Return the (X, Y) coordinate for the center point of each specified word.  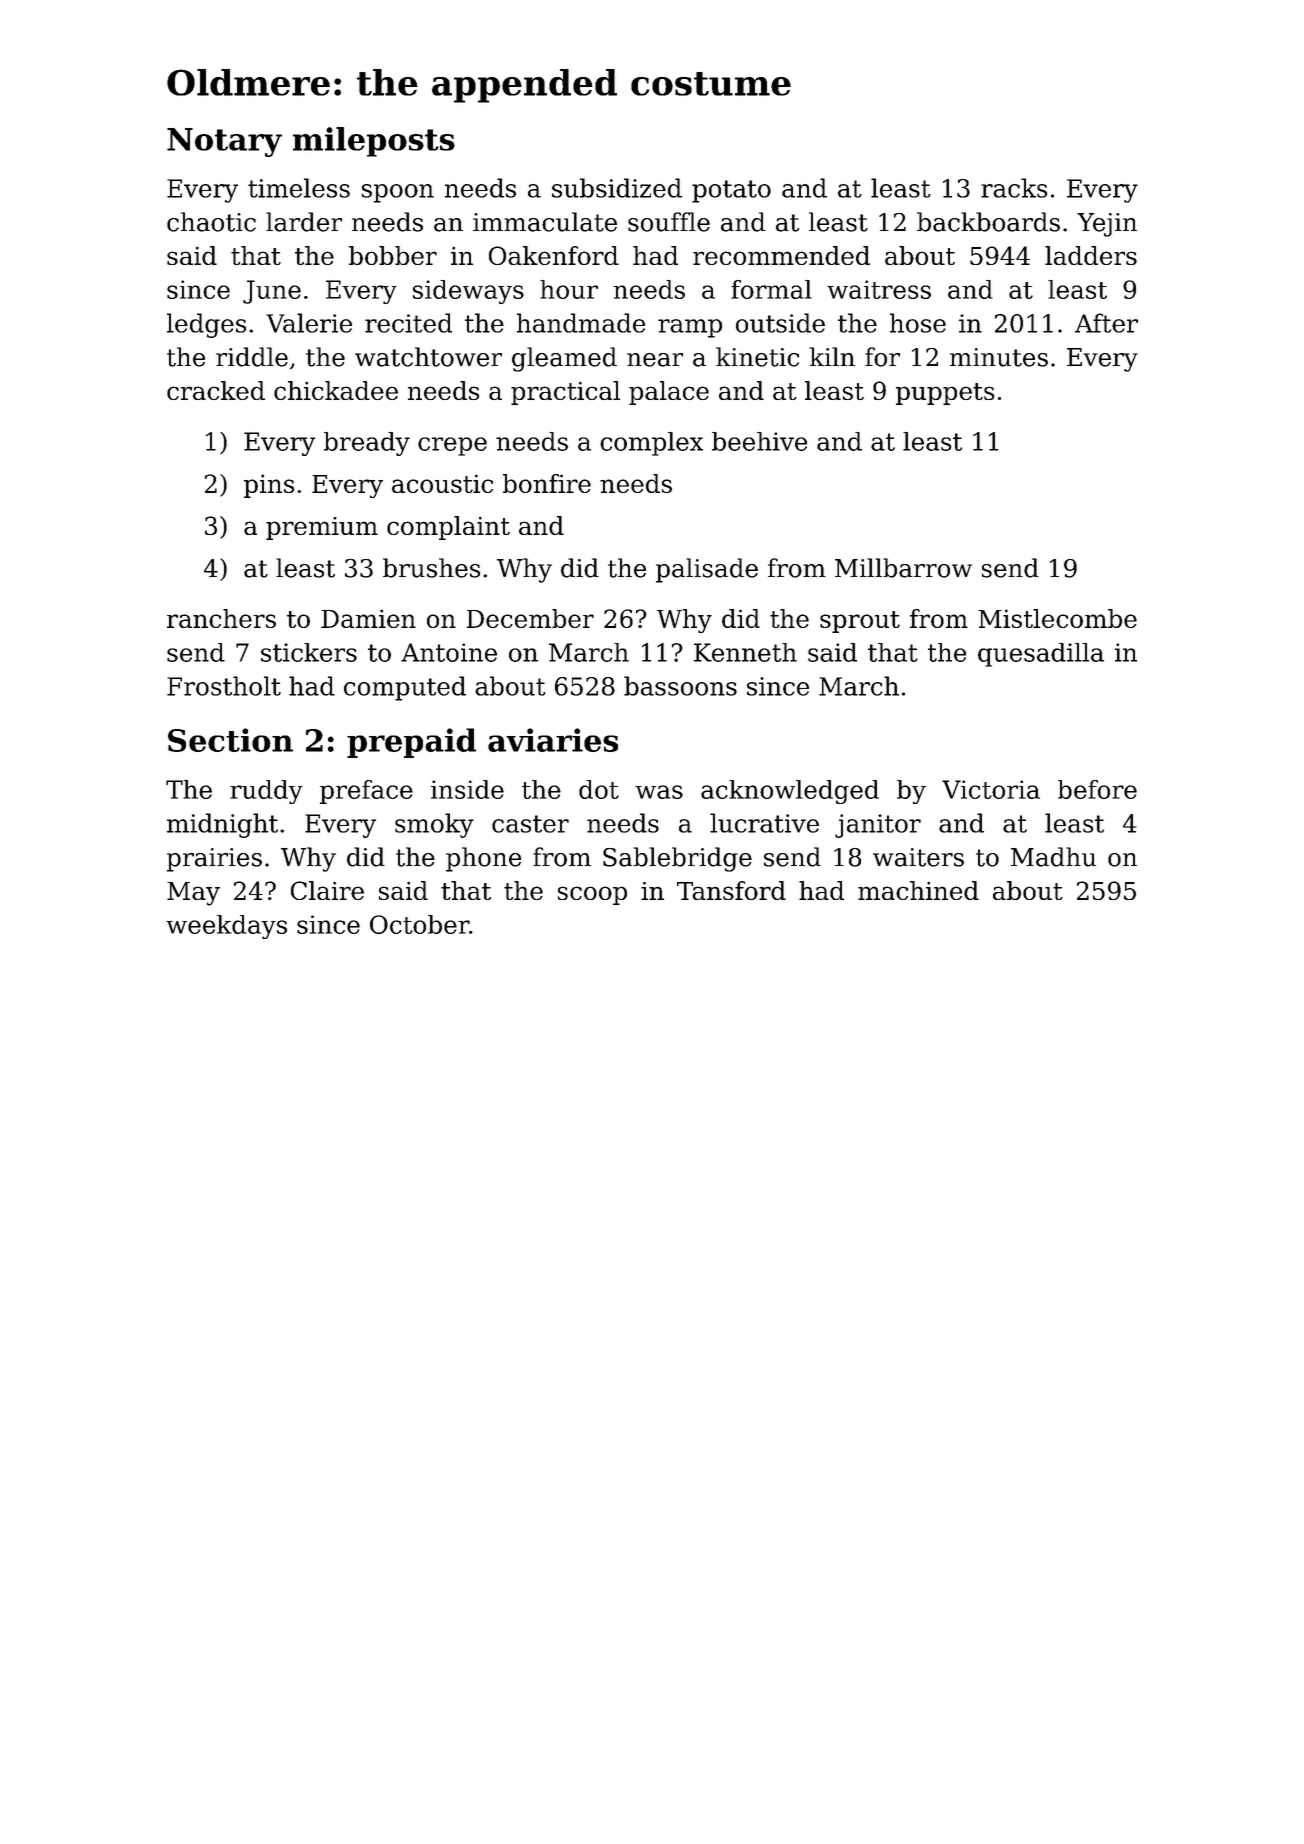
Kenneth (745, 652)
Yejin (1107, 225)
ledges (206, 325)
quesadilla (1041, 655)
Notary (224, 142)
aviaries (553, 740)
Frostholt (224, 686)
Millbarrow (903, 568)
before (1097, 789)
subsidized (617, 188)
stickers (309, 652)
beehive (759, 441)
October (419, 924)
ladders (1091, 255)
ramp (690, 328)
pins (269, 486)
